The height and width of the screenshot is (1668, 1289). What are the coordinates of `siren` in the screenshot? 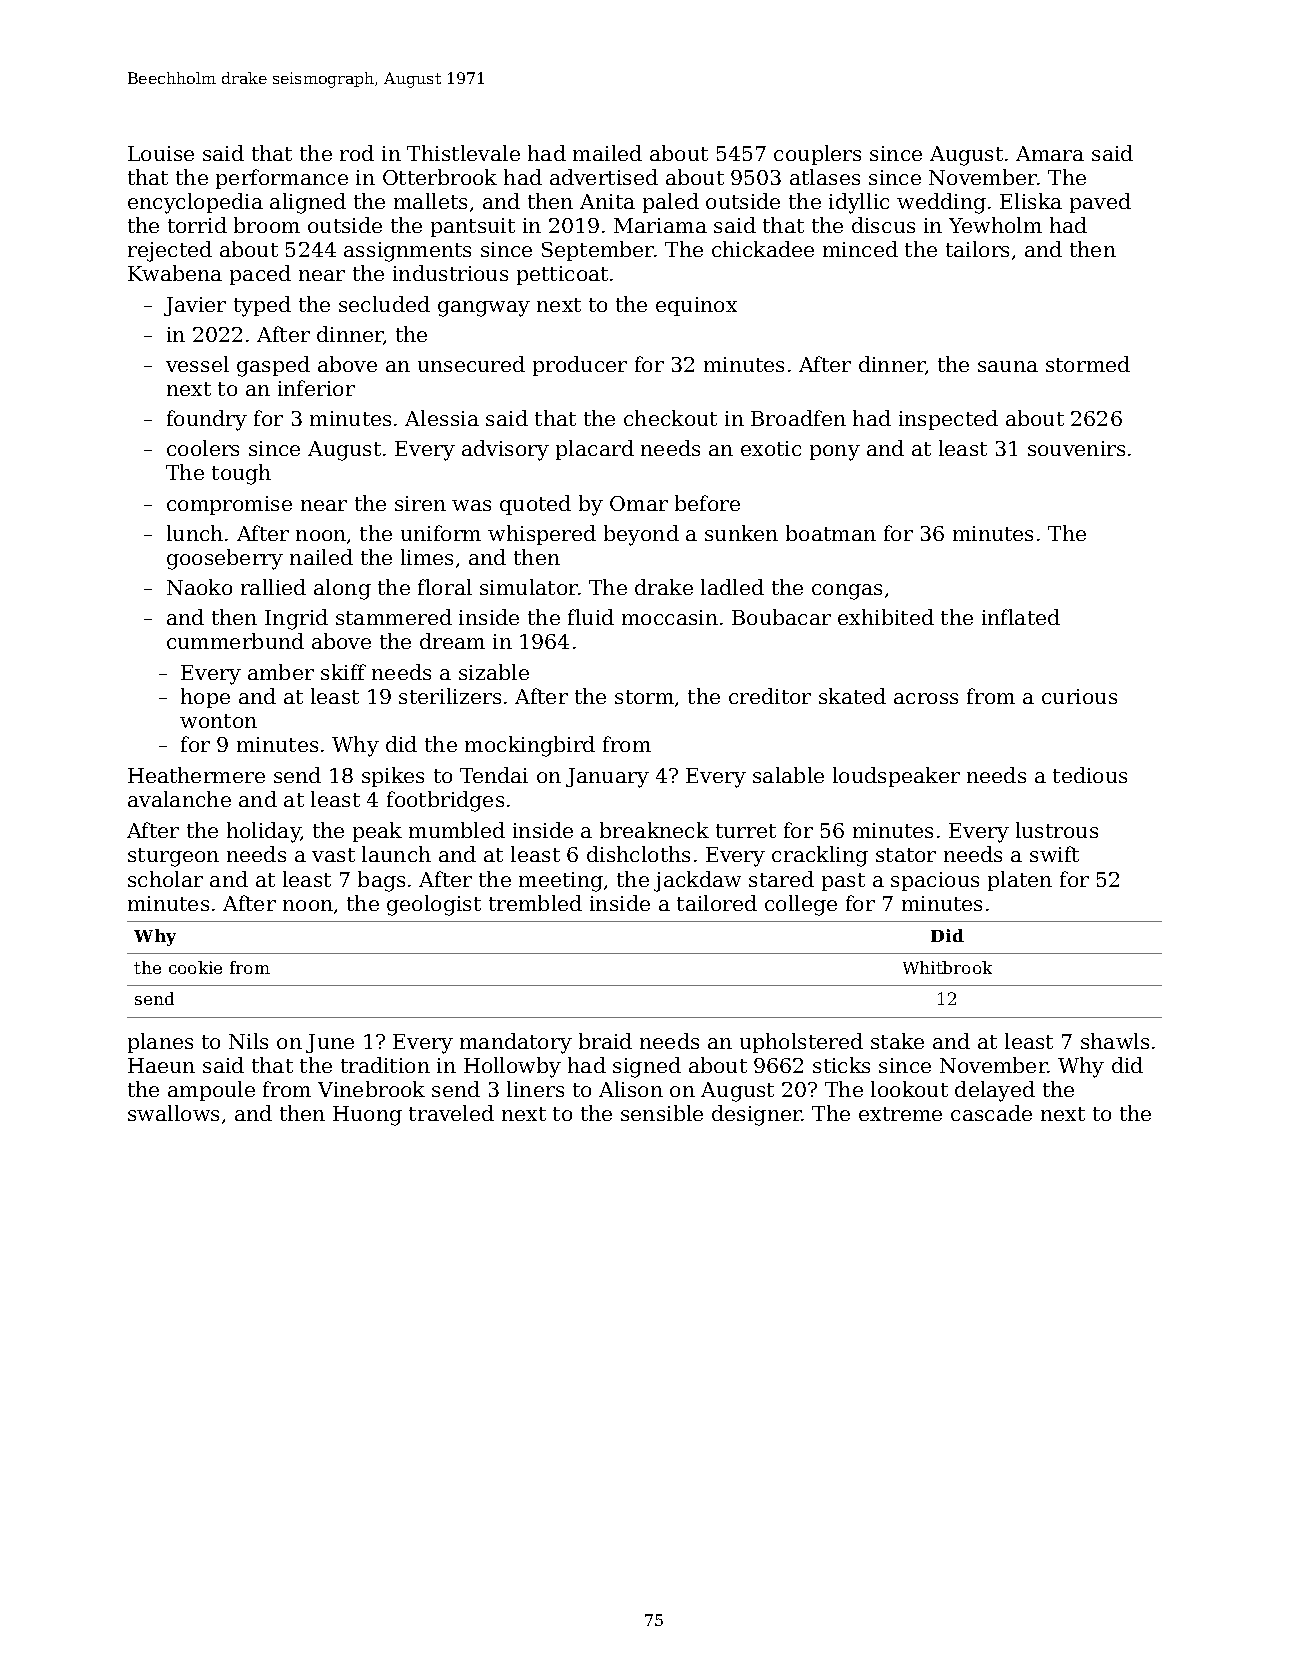 It's located at (420, 503).
